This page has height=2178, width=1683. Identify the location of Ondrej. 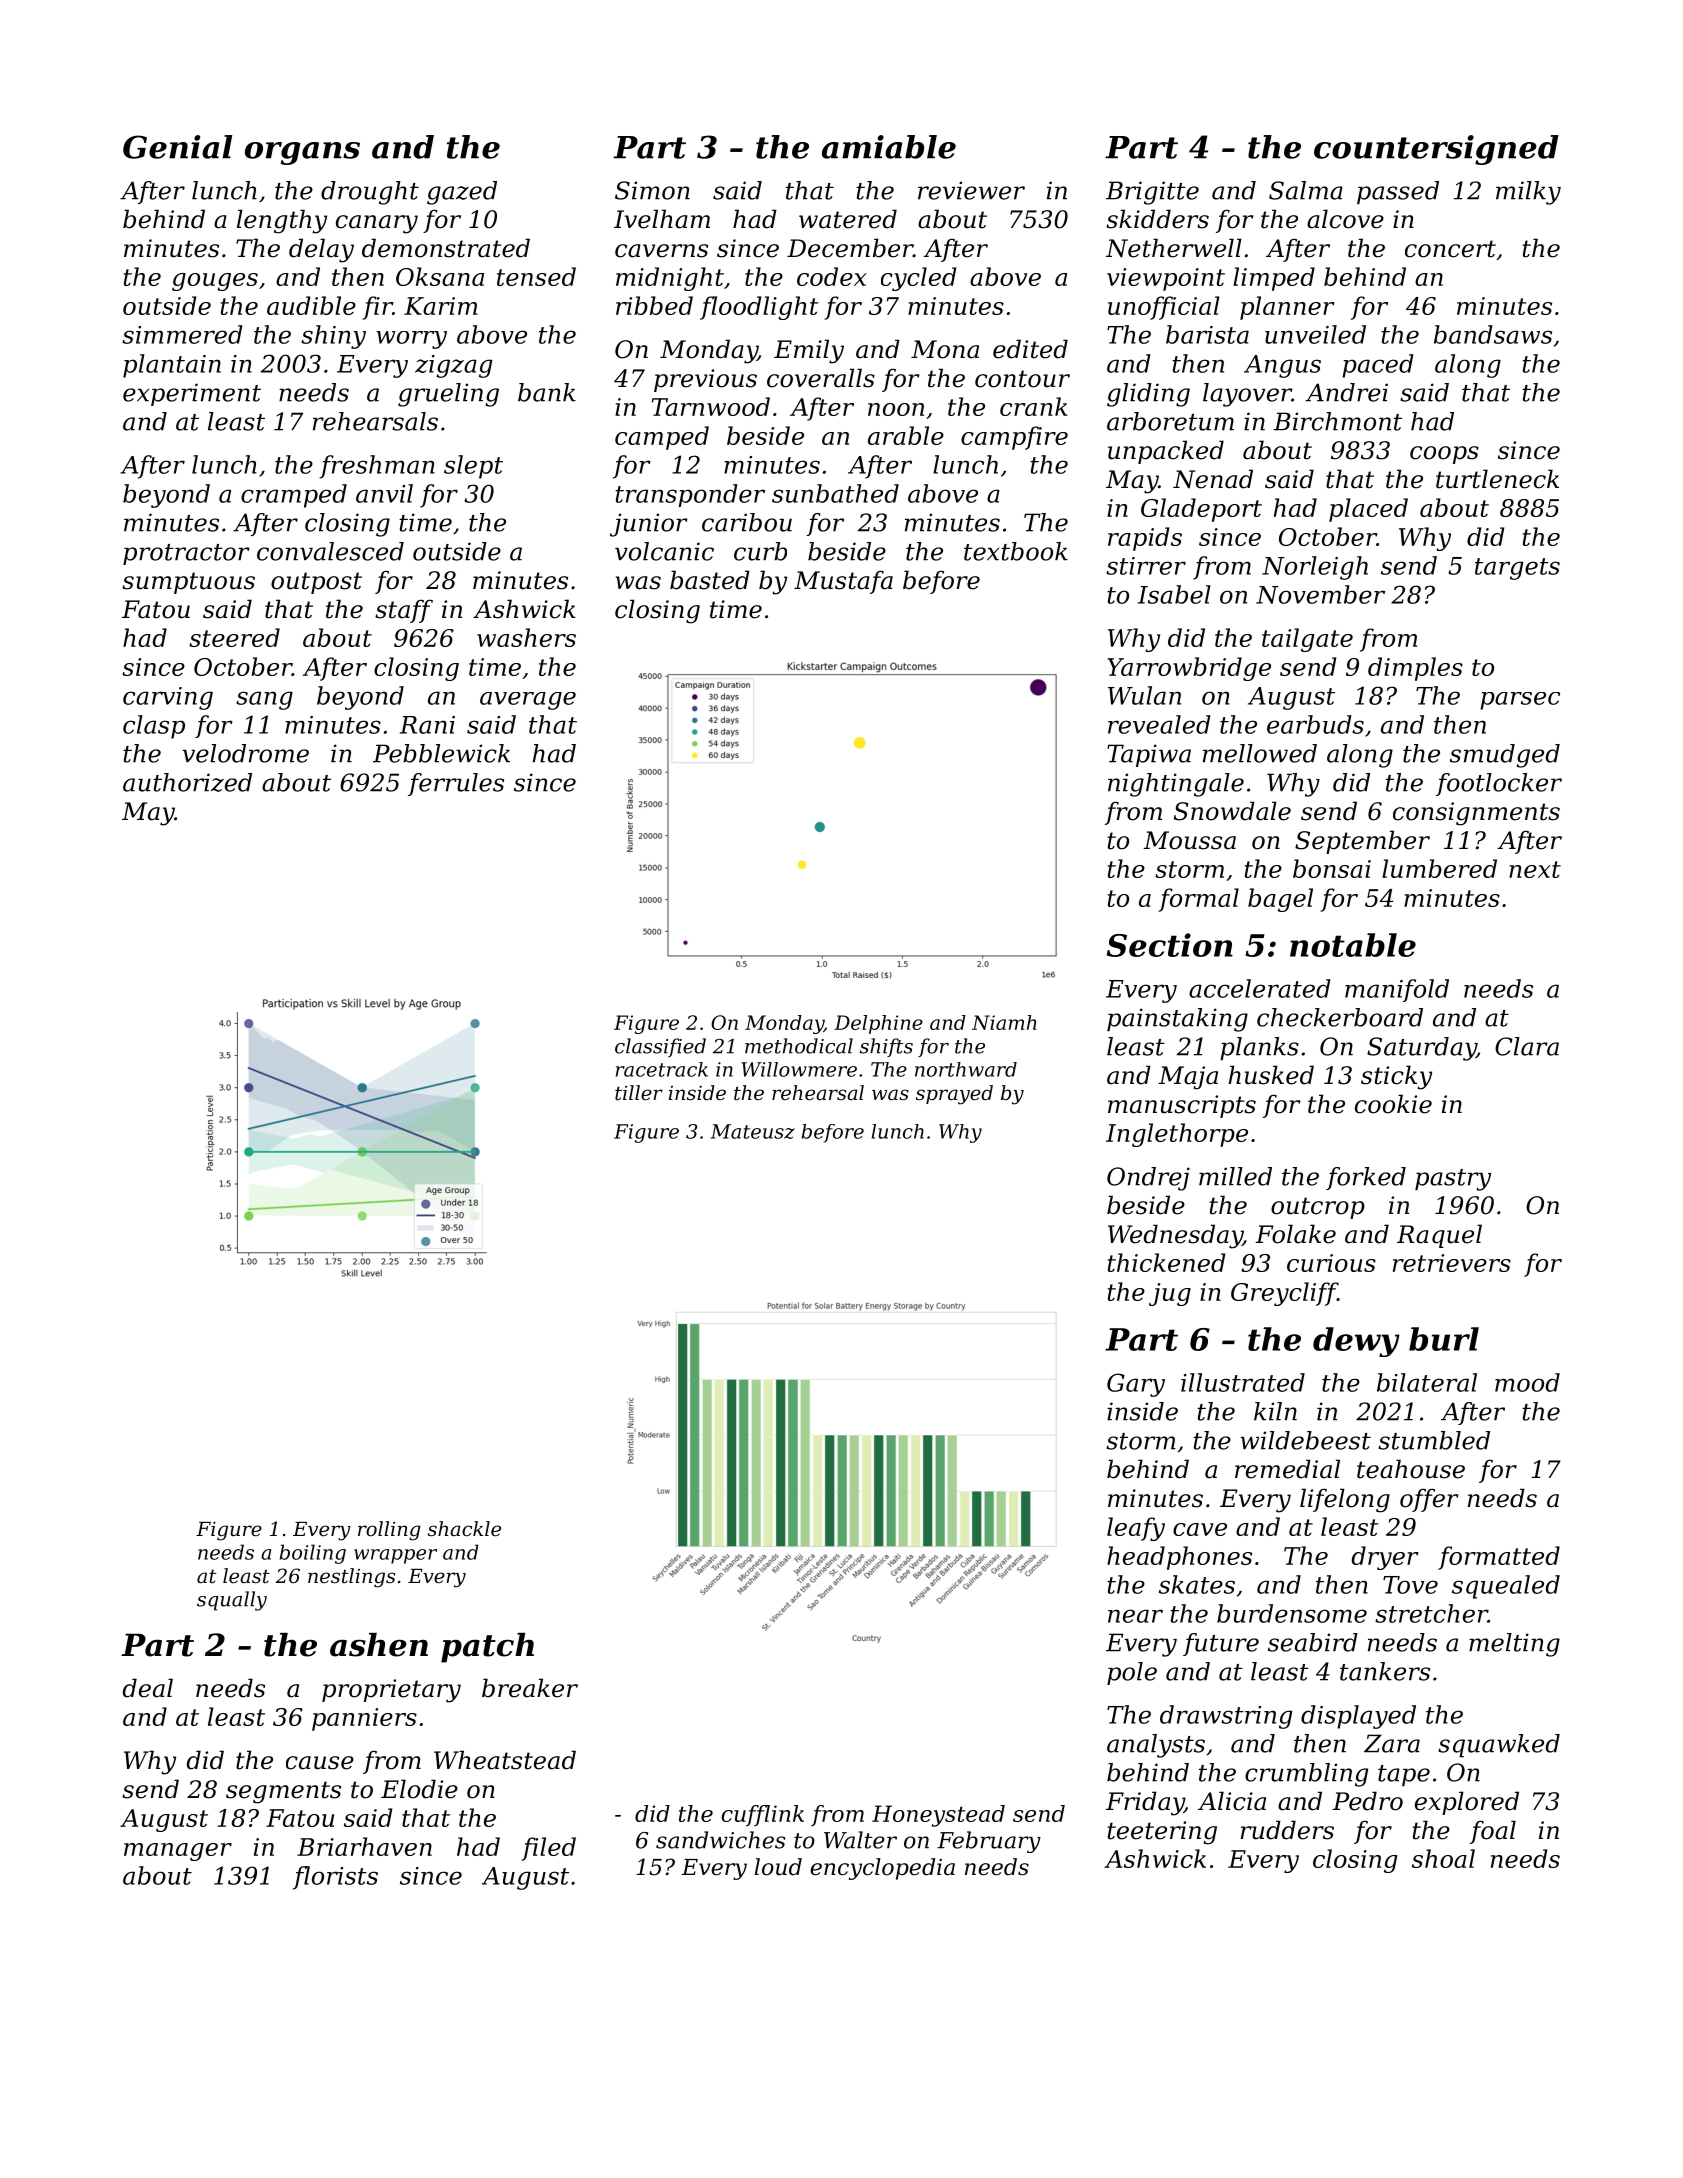
(1148, 1179).
